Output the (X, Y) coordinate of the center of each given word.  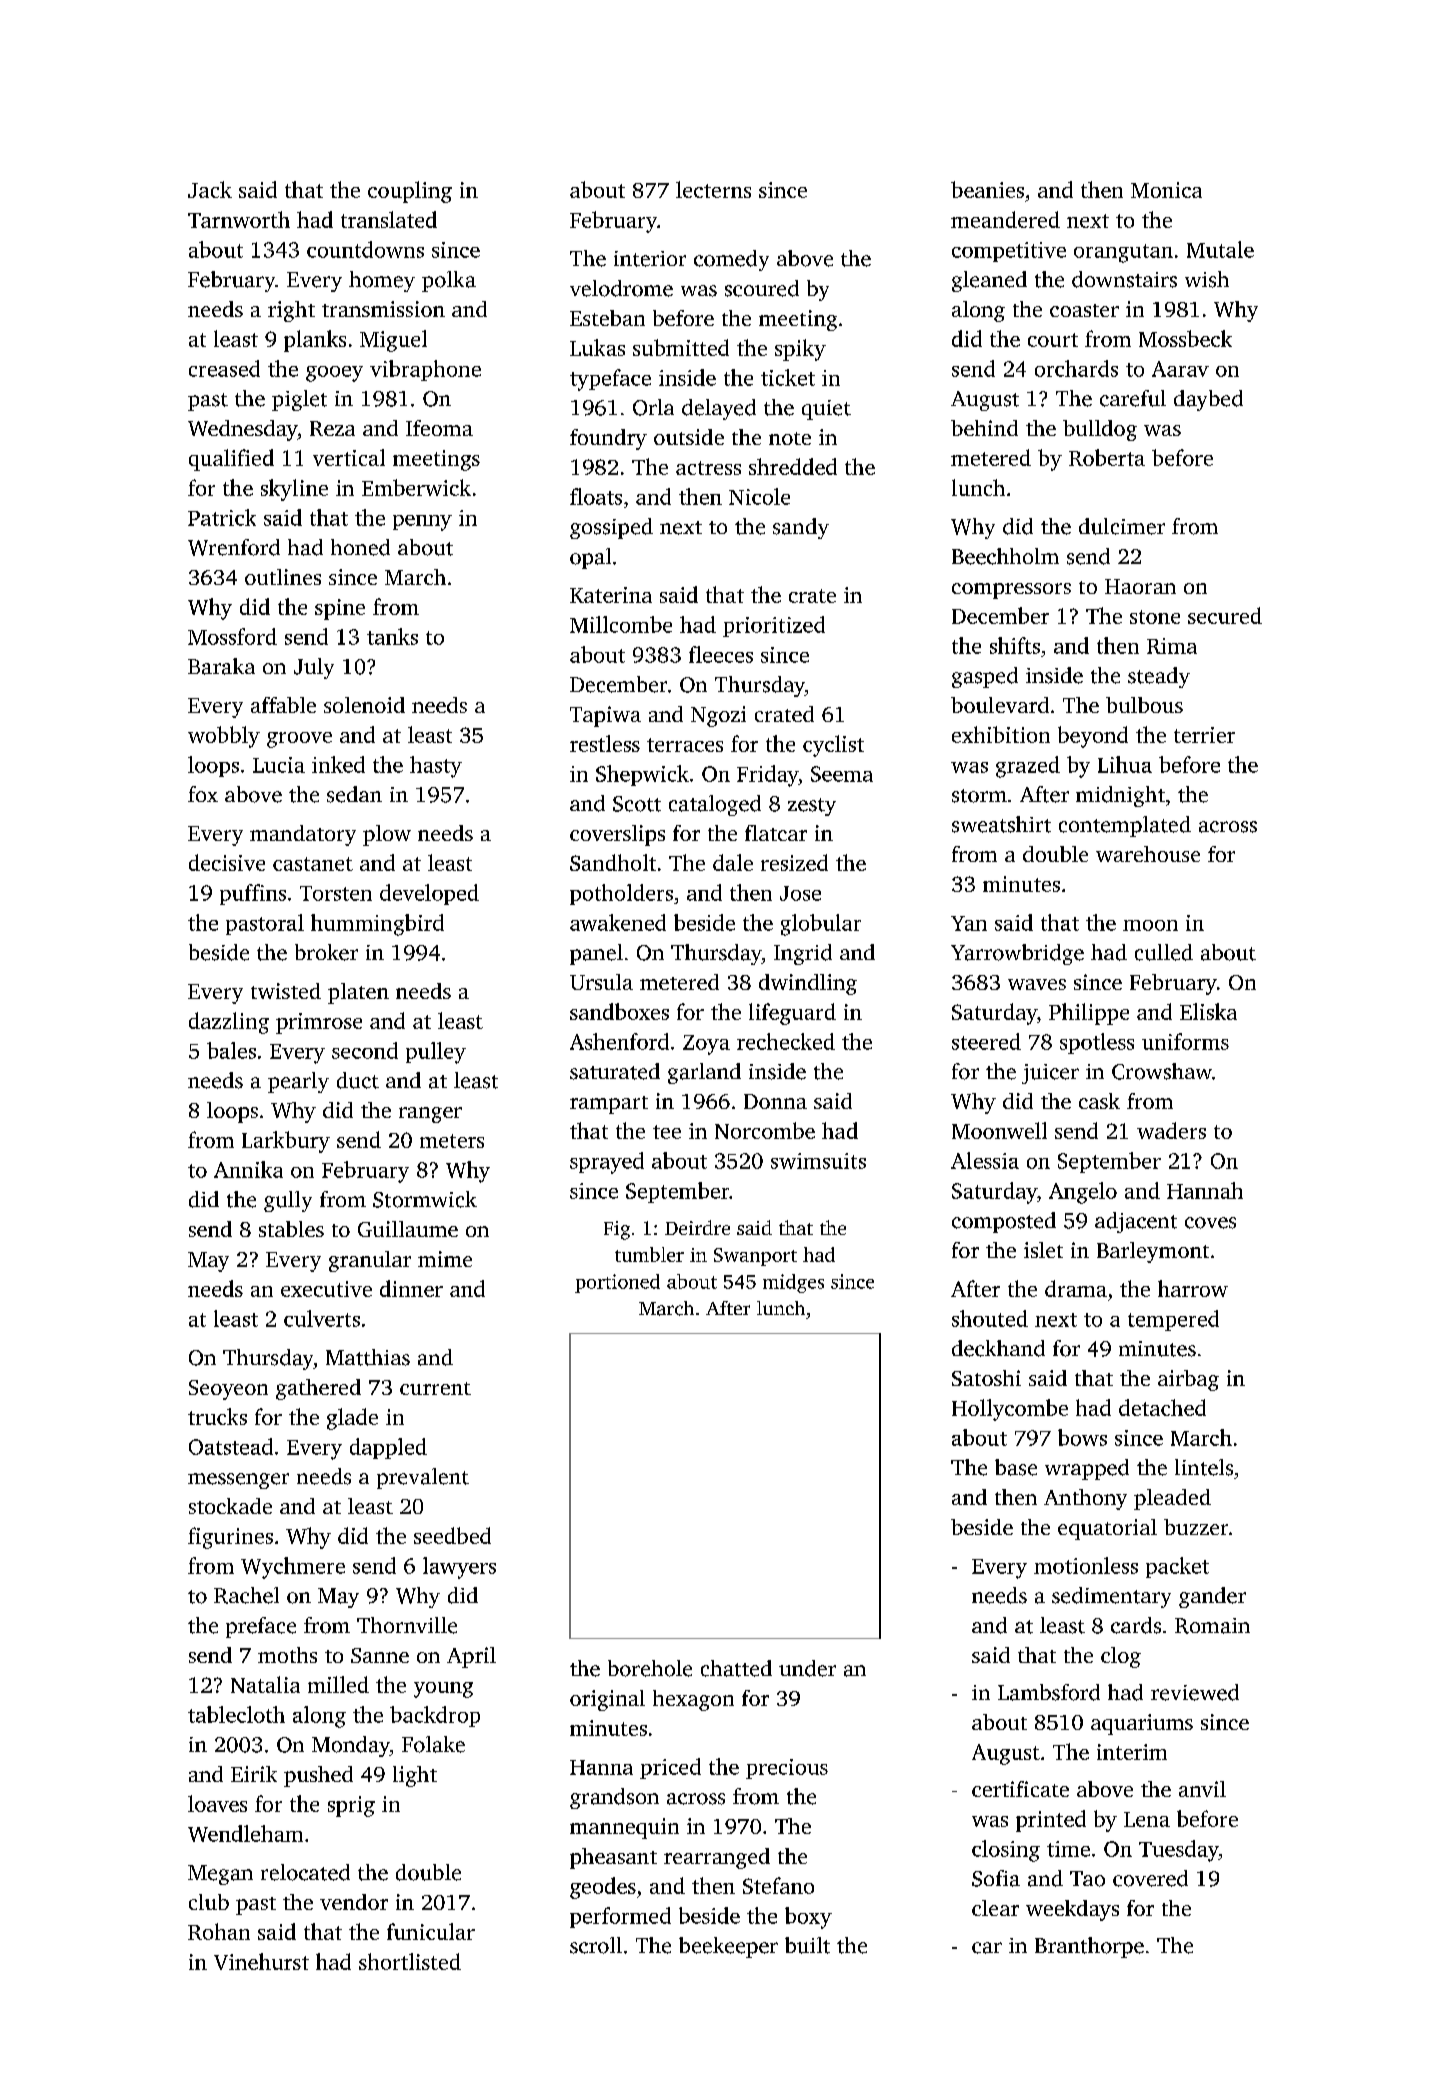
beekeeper (728, 1947)
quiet (826, 410)
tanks (392, 636)
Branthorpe (1089, 1947)
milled (338, 1684)
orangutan (1123, 253)
